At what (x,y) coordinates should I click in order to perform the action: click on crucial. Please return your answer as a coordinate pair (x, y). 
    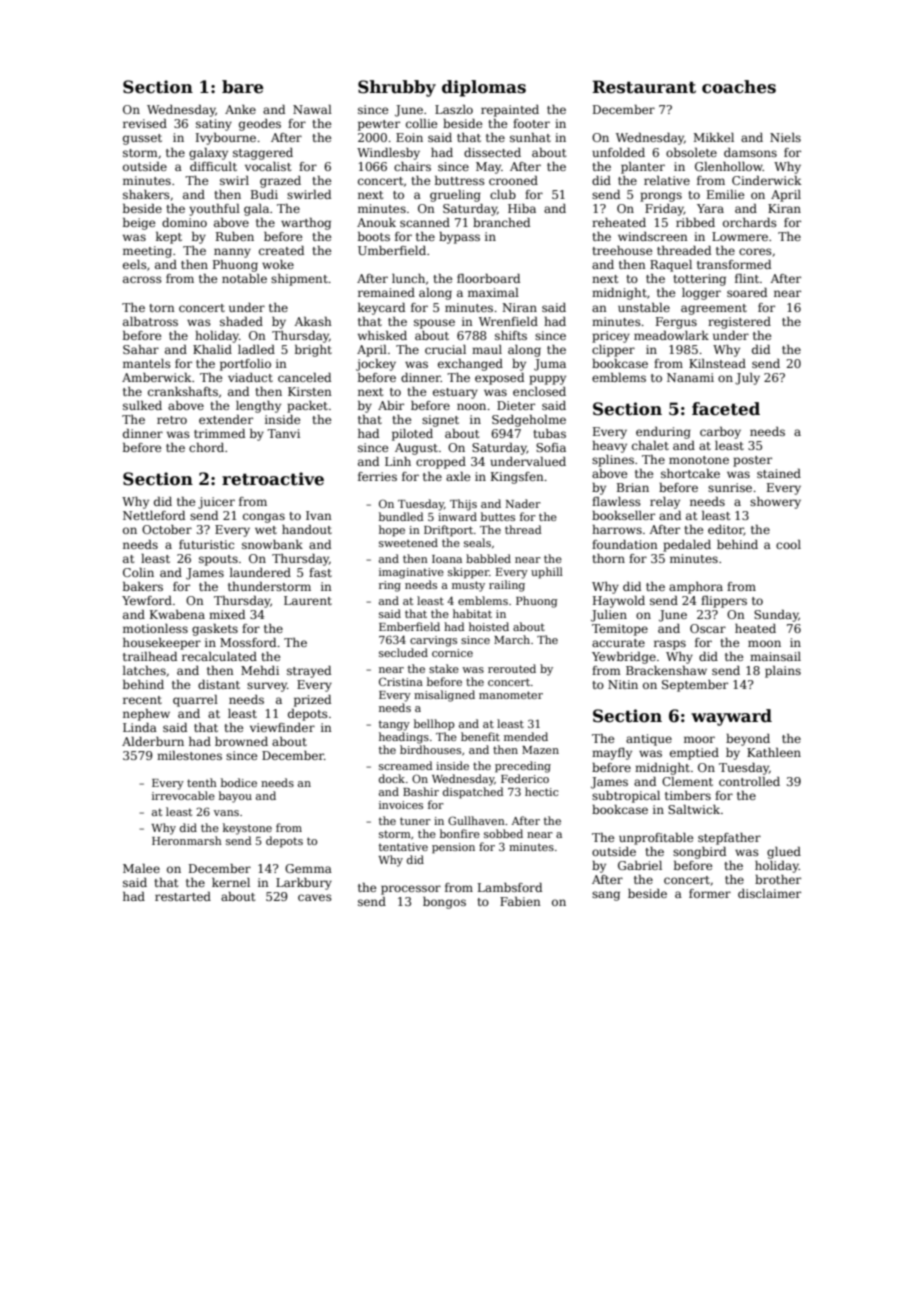
    Looking at the image, I should click on (445, 349).
